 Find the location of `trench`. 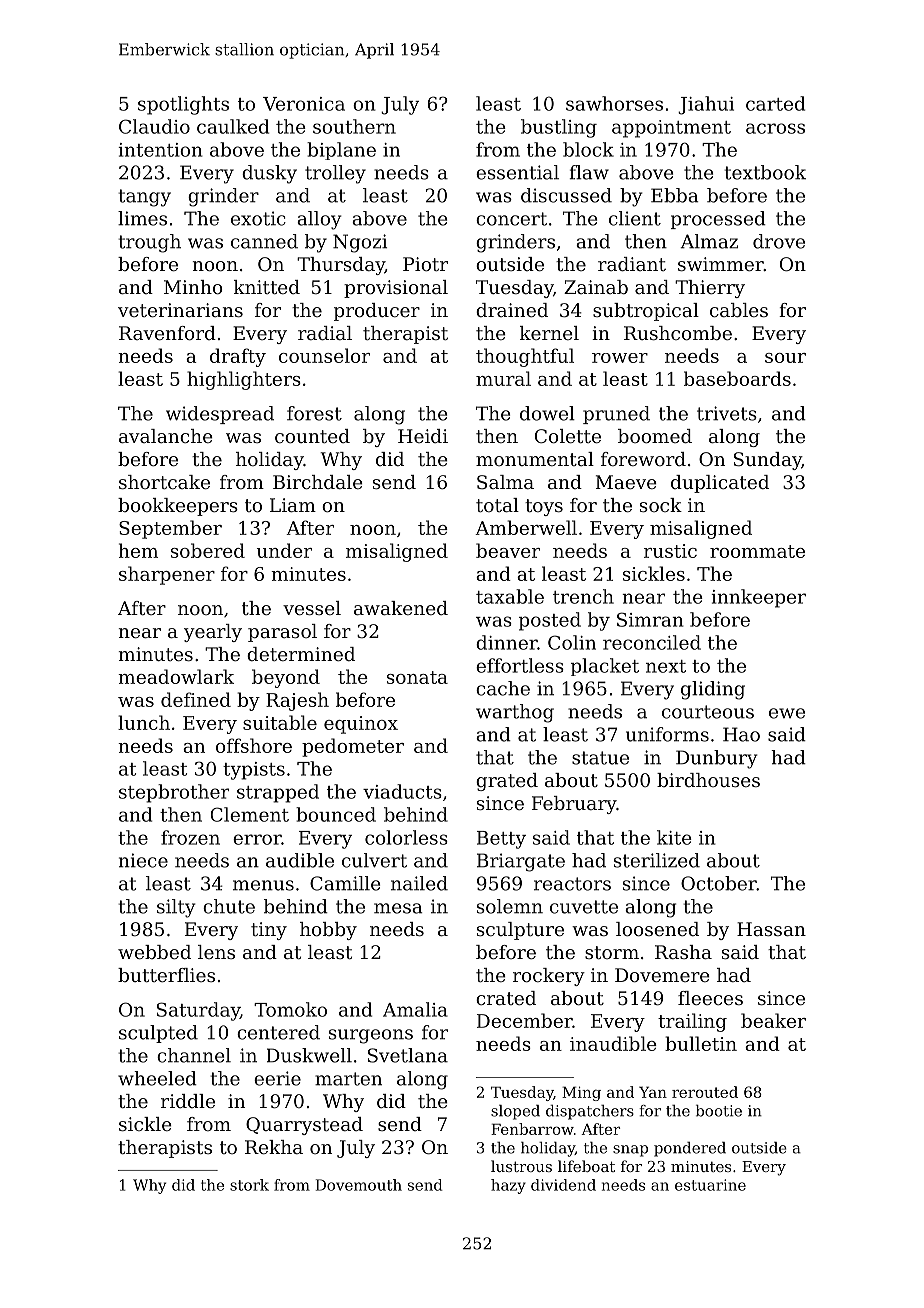

trench is located at coordinates (583, 596).
